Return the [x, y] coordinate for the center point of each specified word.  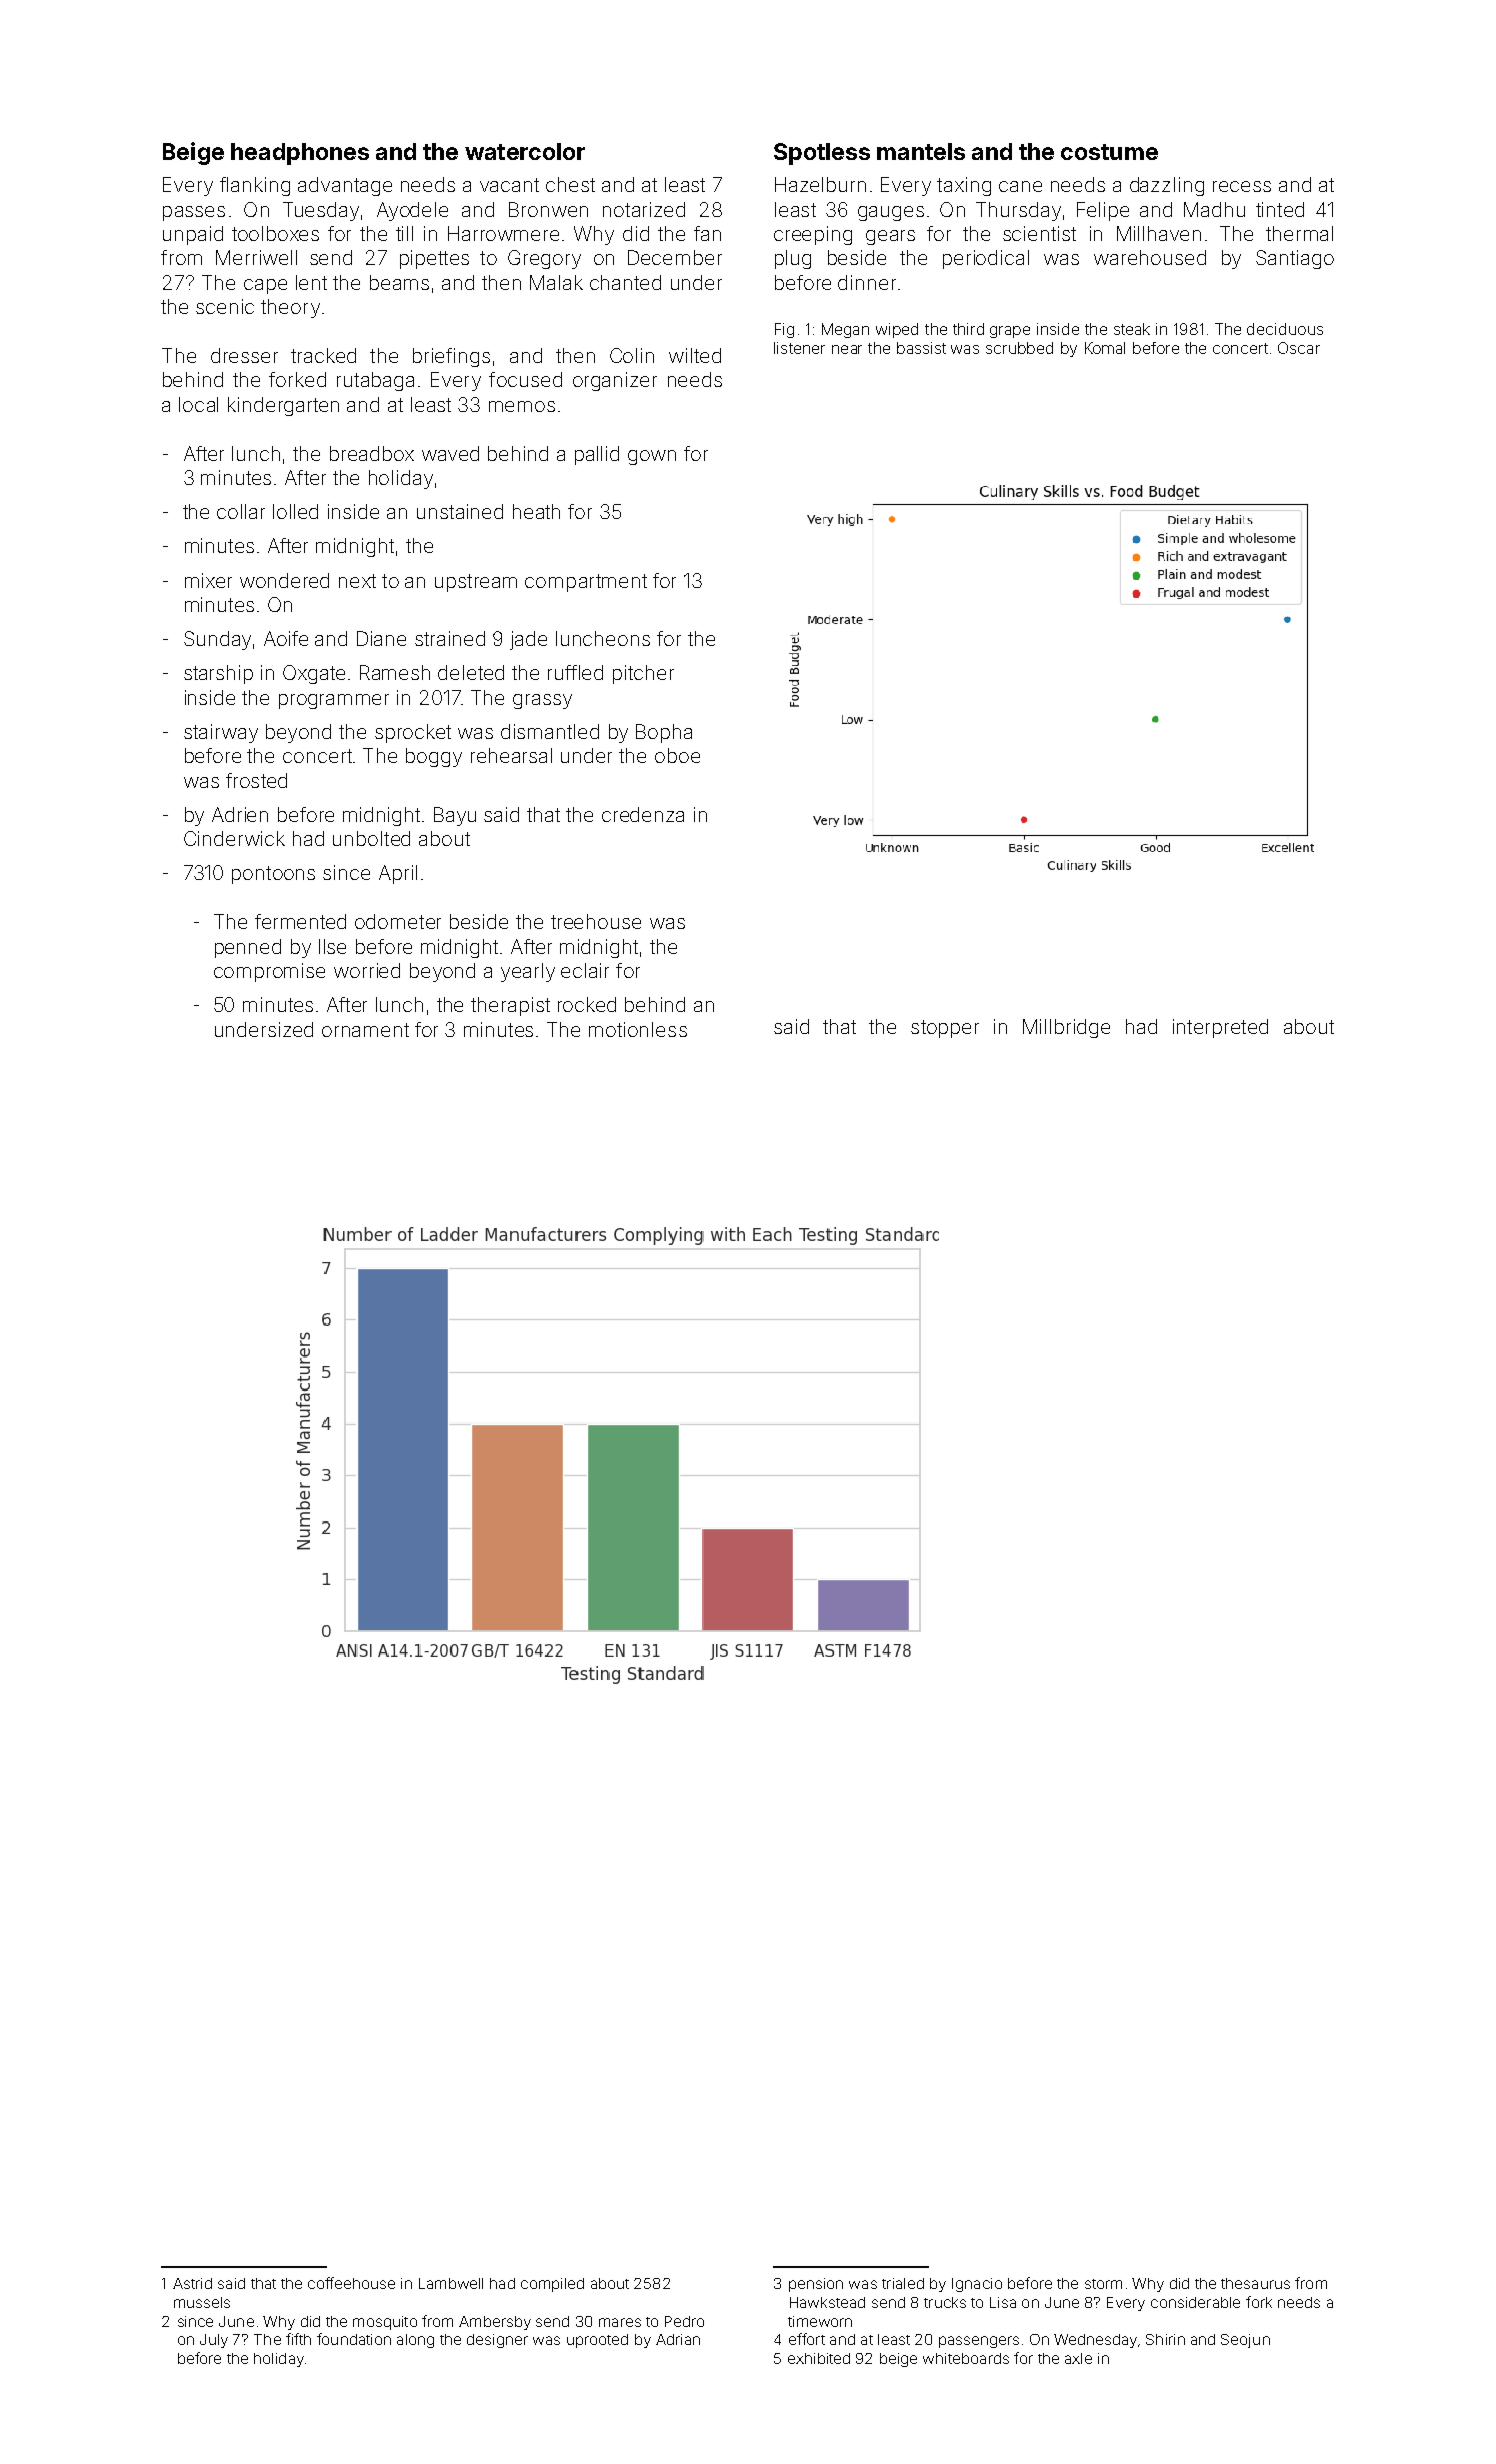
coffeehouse [351, 2283]
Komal [1105, 348]
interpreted [1220, 1028]
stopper [945, 1029]
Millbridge [1066, 1028]
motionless [638, 1029]
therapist [510, 1006]
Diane [381, 638]
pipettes [434, 259]
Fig [784, 330]
